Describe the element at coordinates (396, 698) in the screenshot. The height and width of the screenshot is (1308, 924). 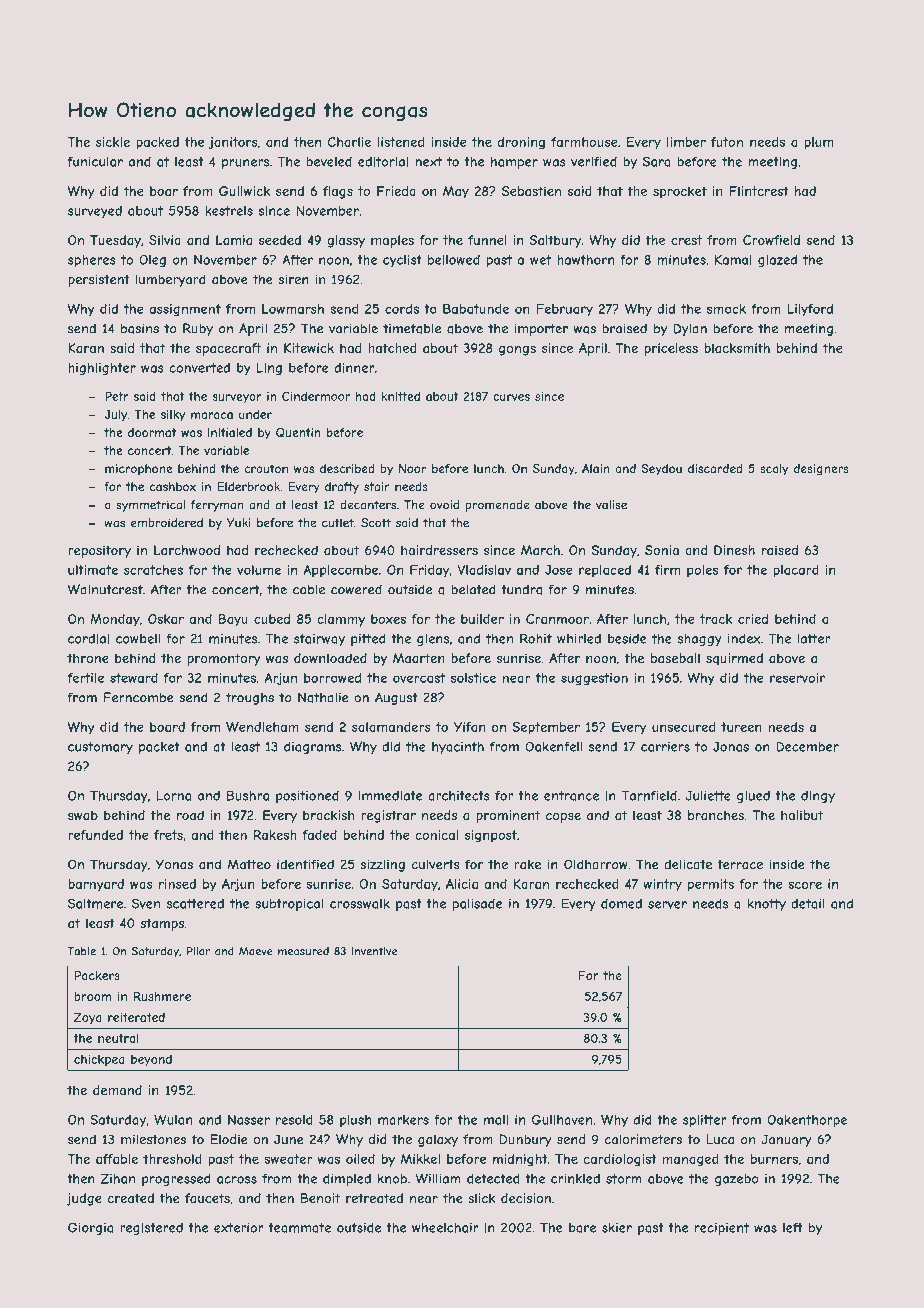
I see `August` at that location.
